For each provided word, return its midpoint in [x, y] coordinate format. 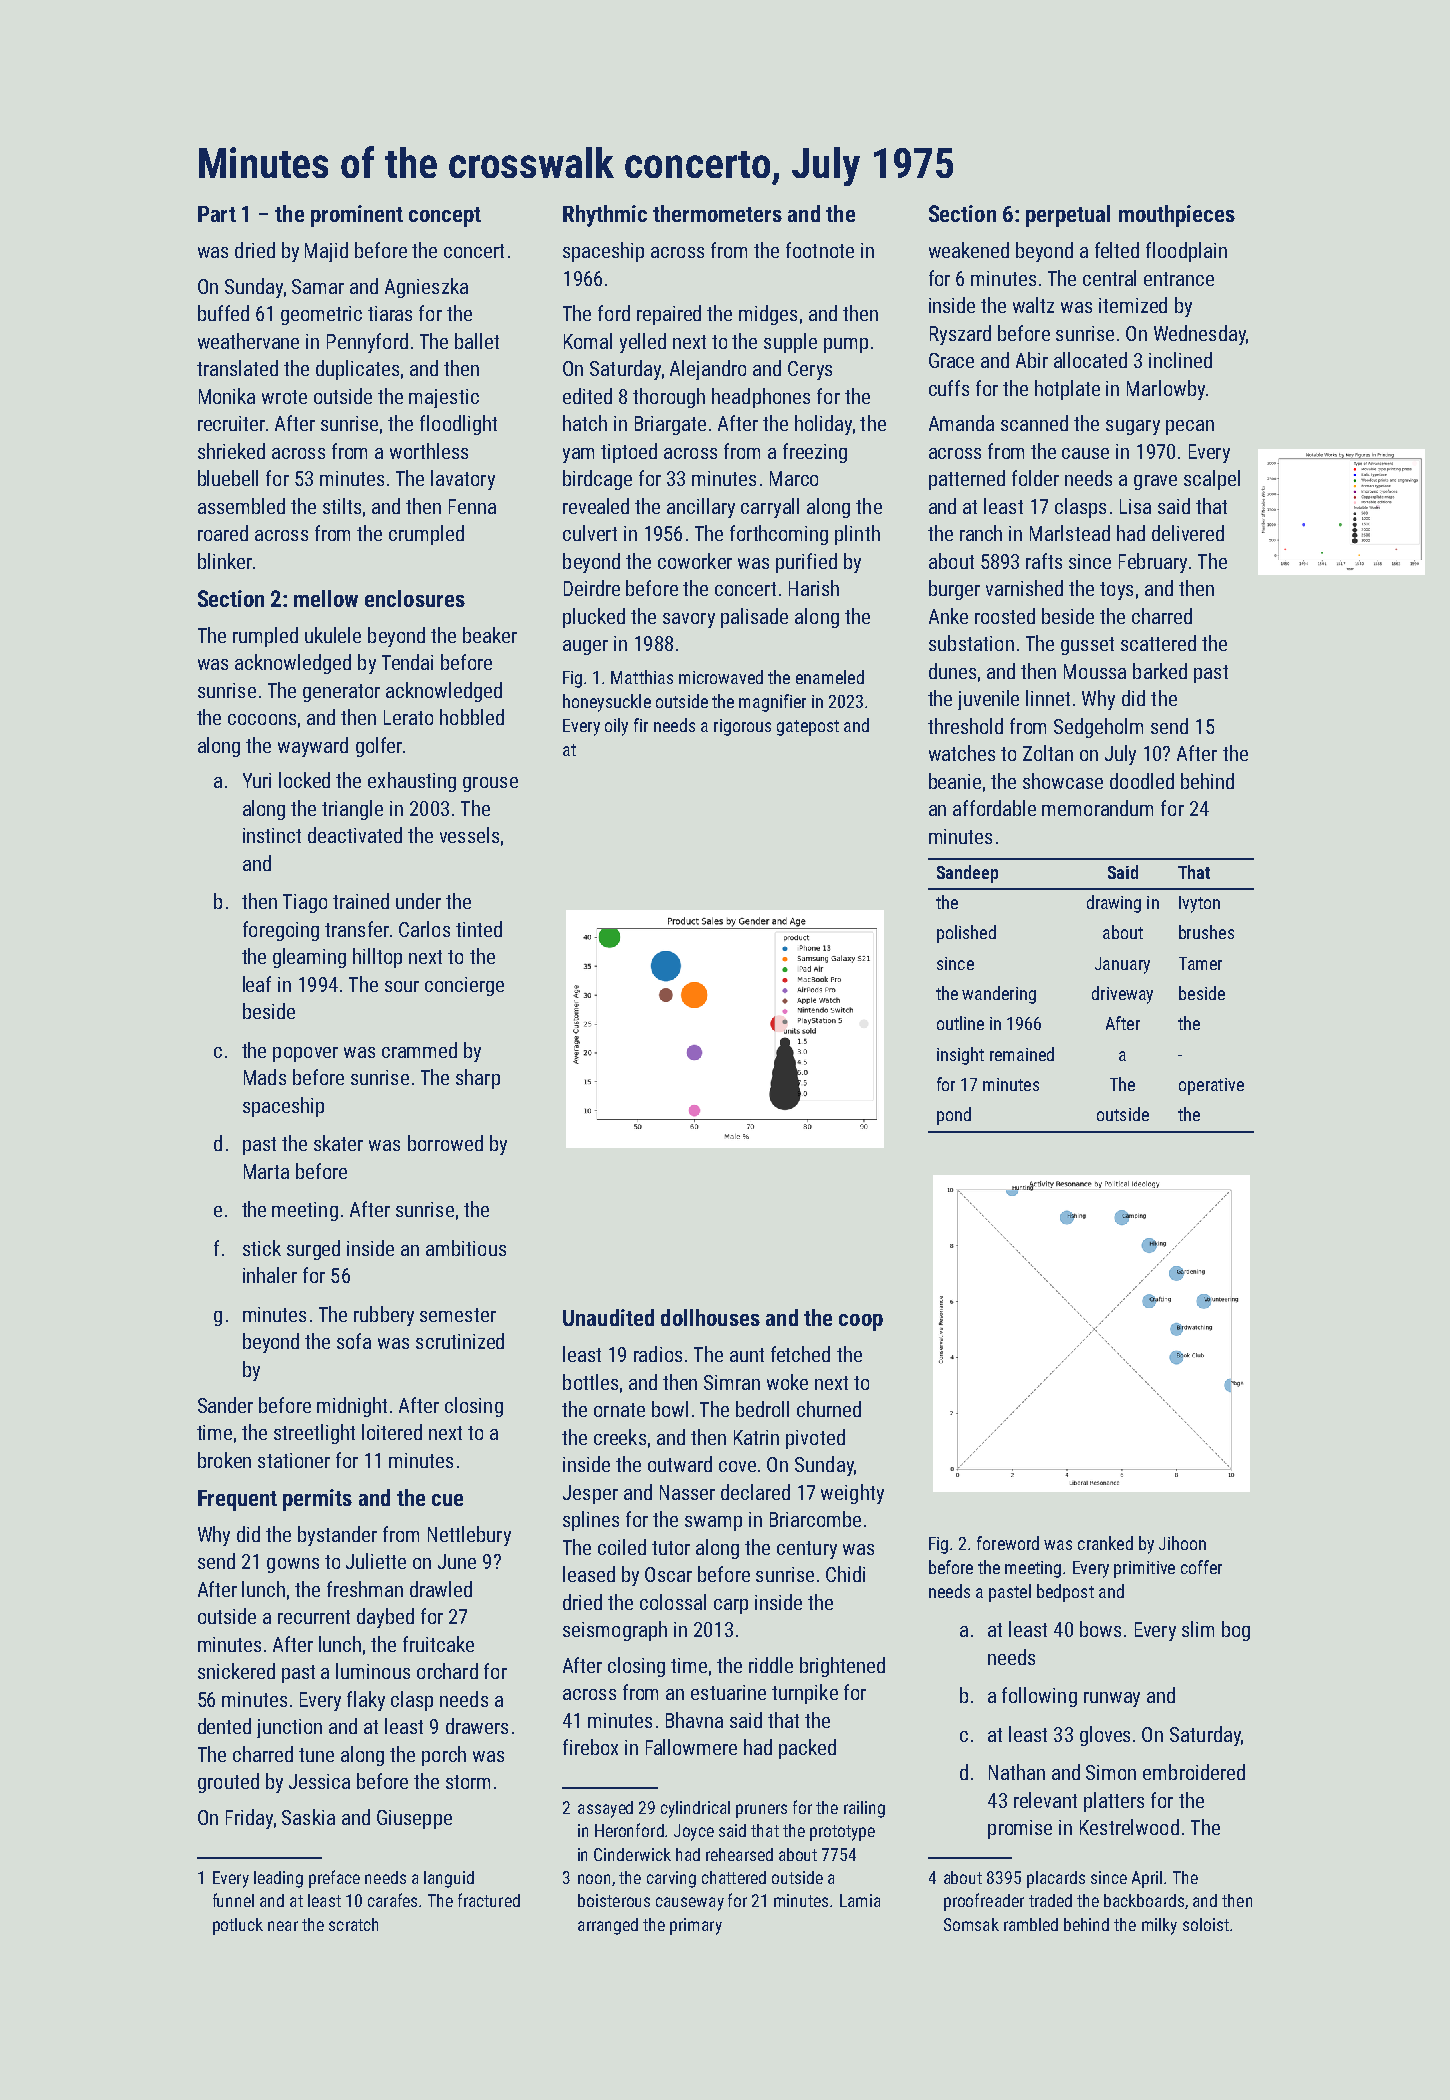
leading [278, 1879]
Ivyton [1199, 904]
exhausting [412, 782]
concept [445, 217]
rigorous [742, 727]
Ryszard [960, 335]
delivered [1188, 533]
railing [864, 1809]
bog [1236, 1631]
